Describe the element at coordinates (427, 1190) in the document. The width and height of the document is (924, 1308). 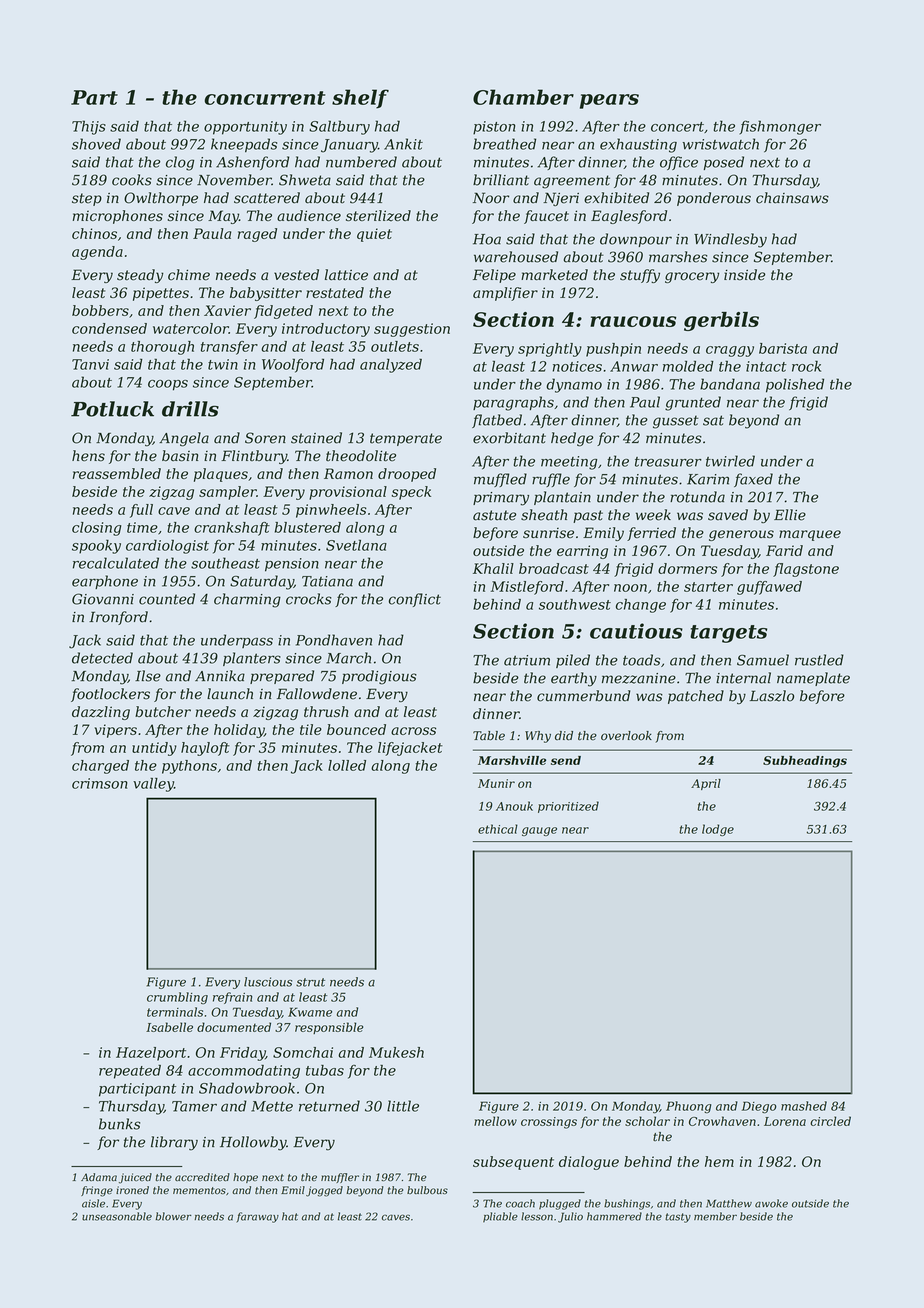
I see `bulbous` at that location.
